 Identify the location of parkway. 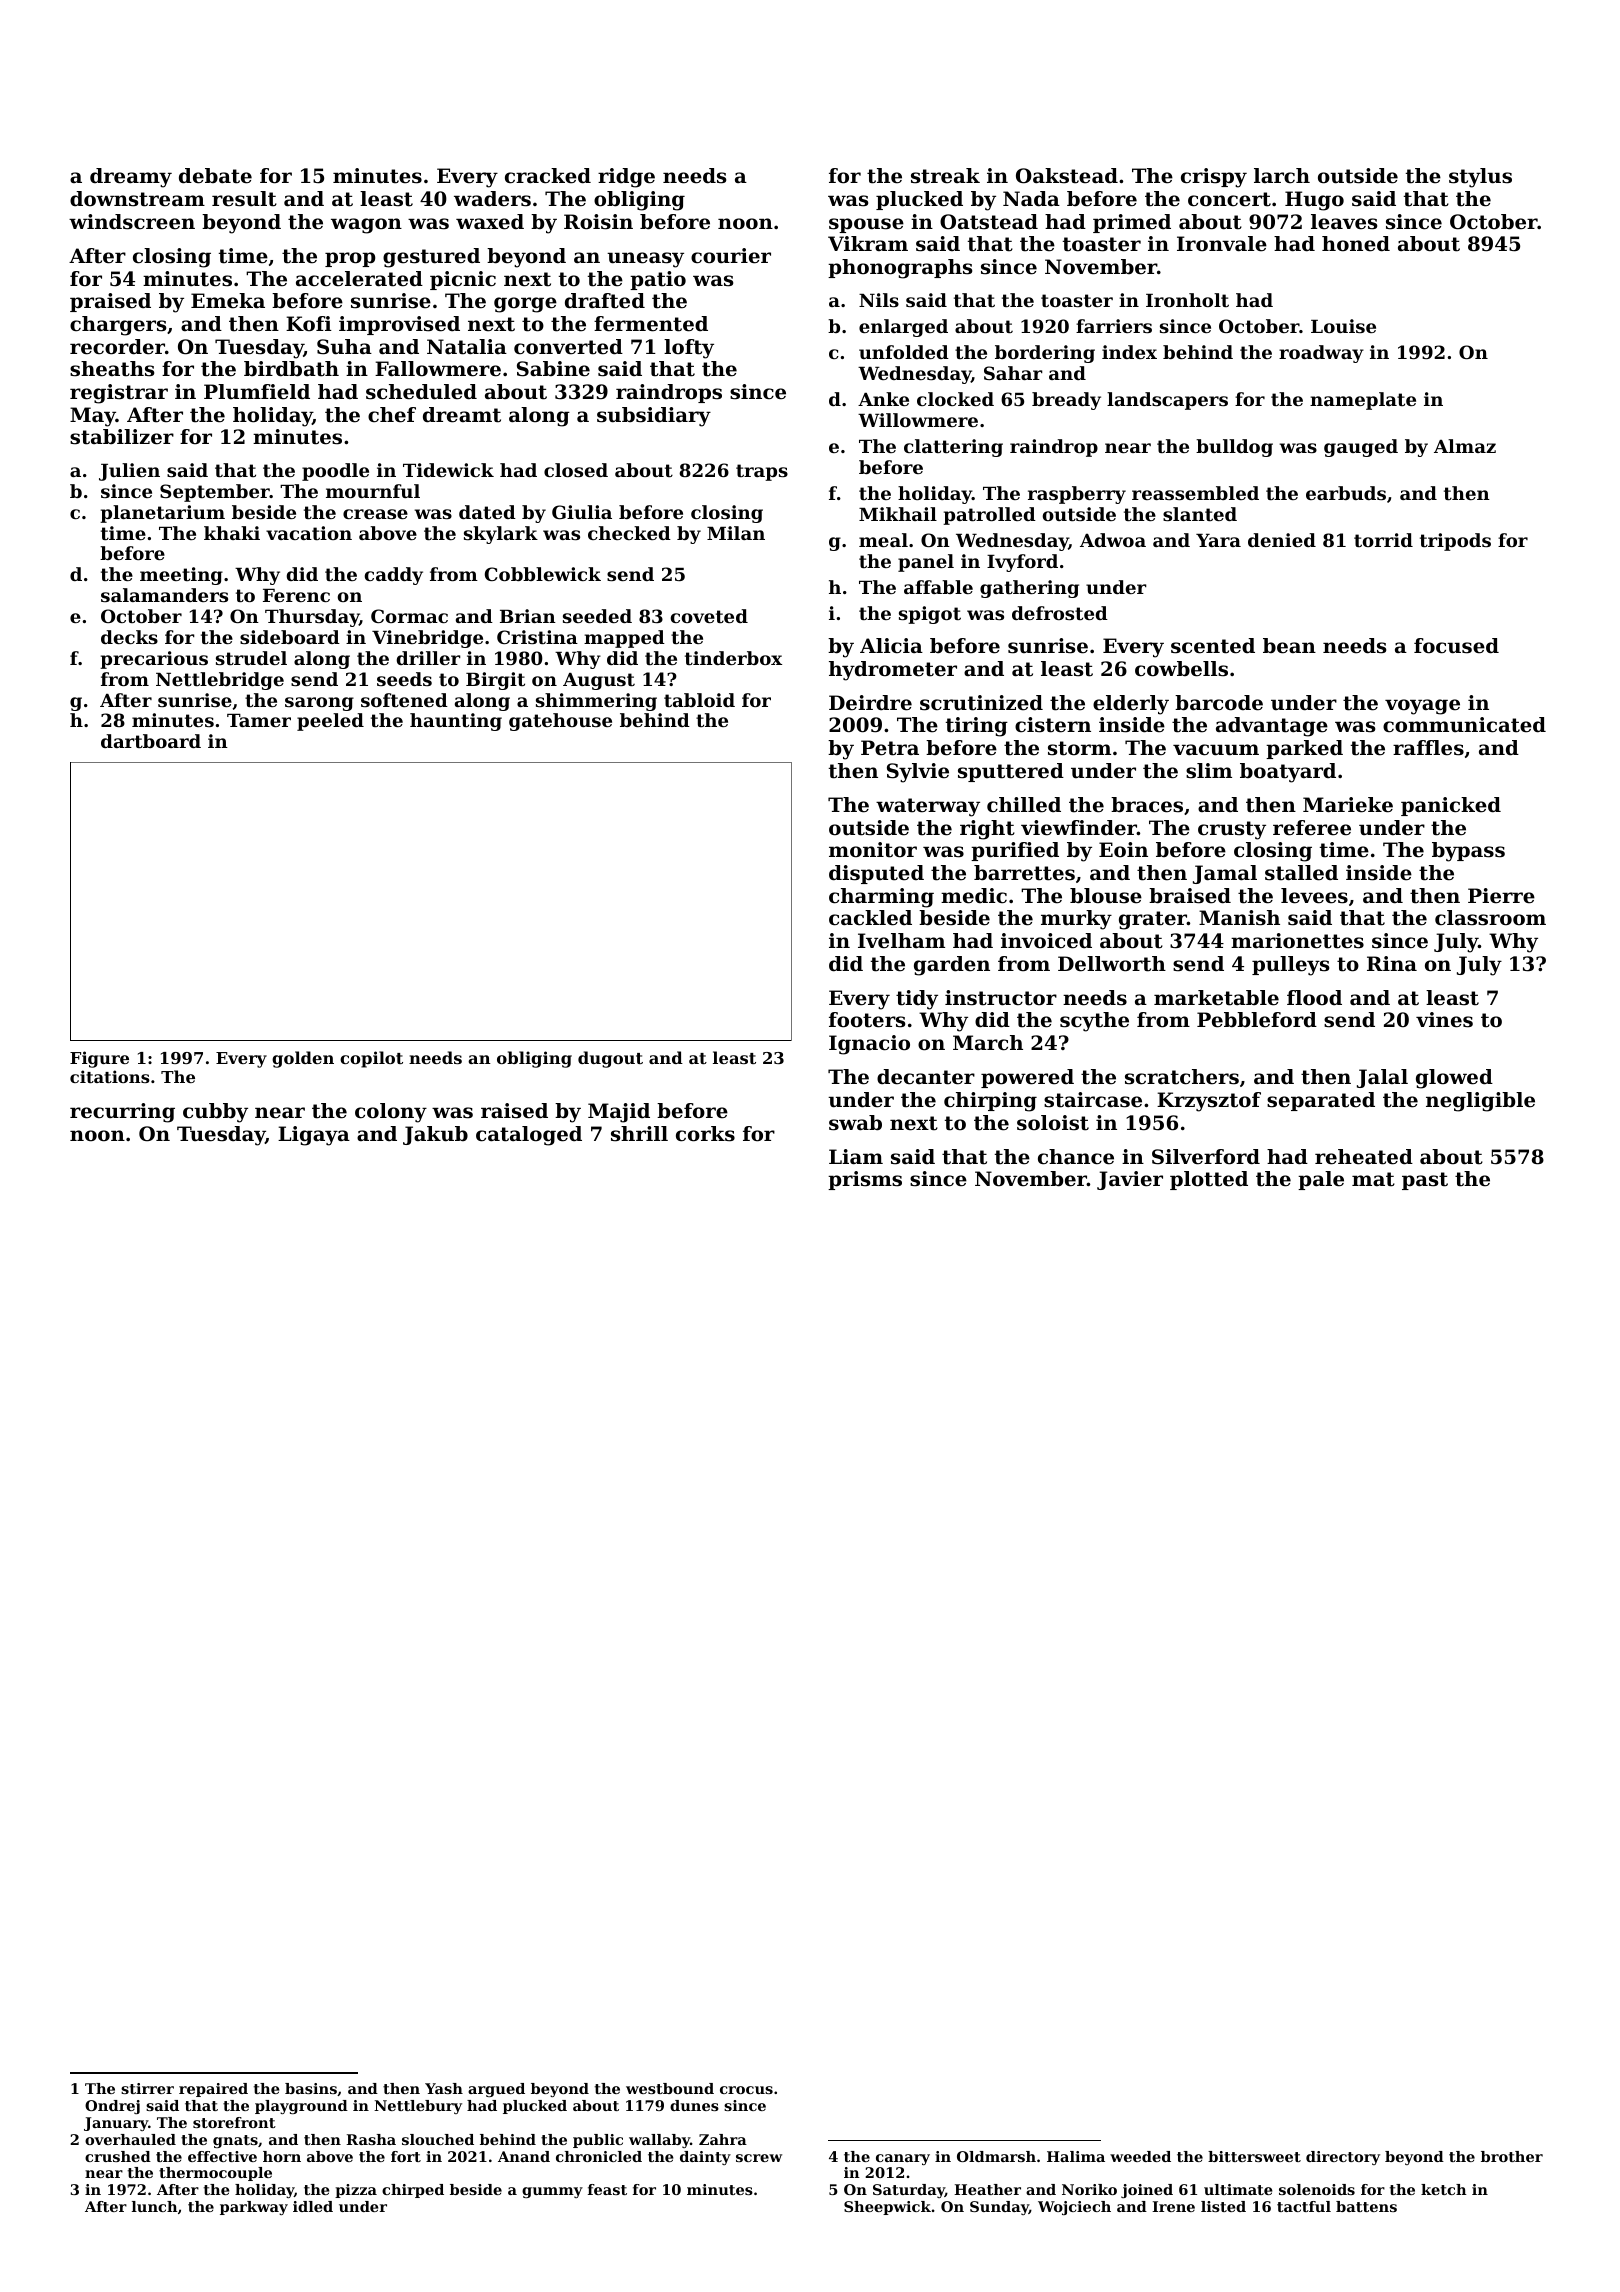
(254, 2208).
